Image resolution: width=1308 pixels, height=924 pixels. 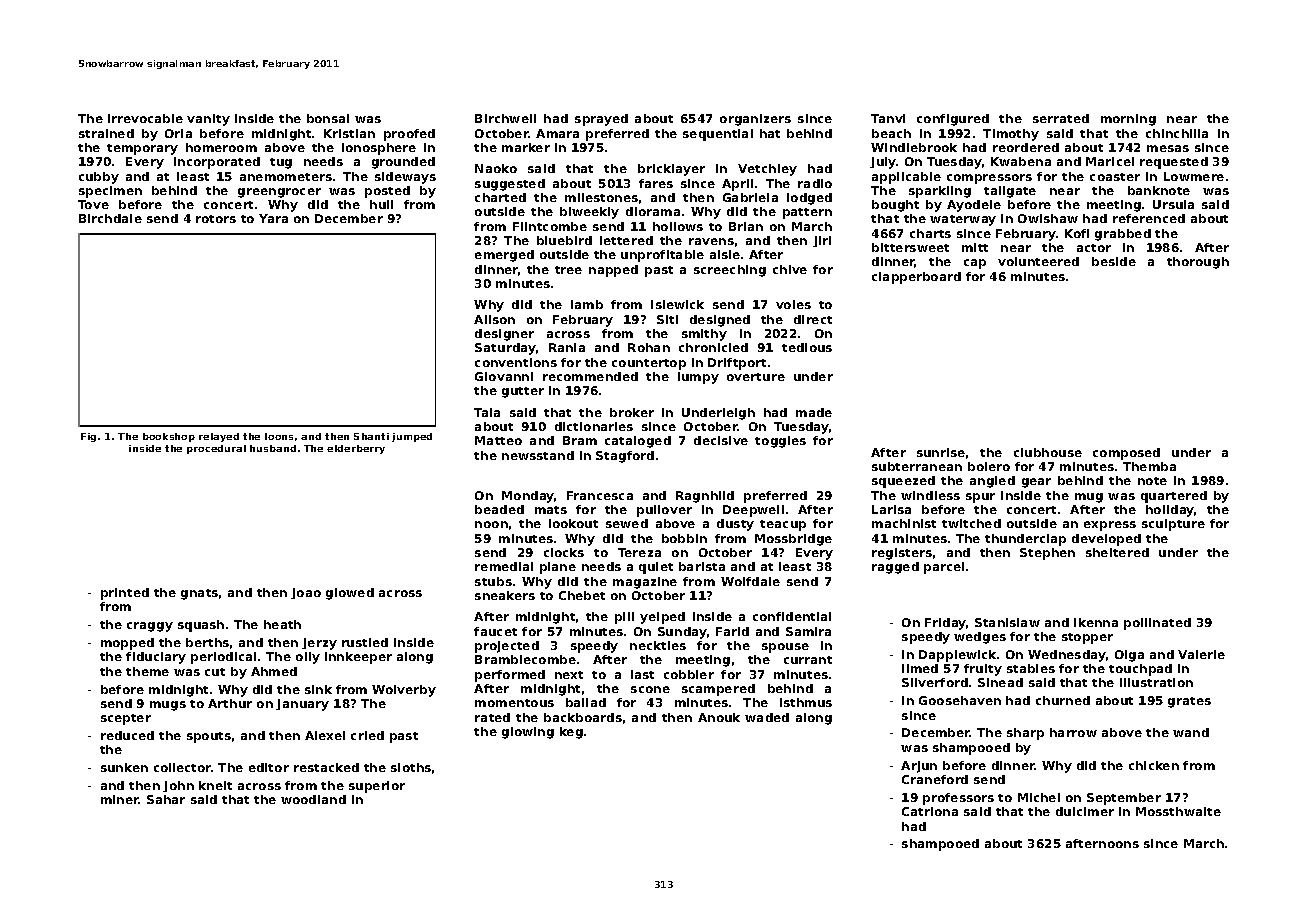 What do you see at coordinates (1085, 811) in the screenshot?
I see `dulcimer` at bounding box center [1085, 811].
